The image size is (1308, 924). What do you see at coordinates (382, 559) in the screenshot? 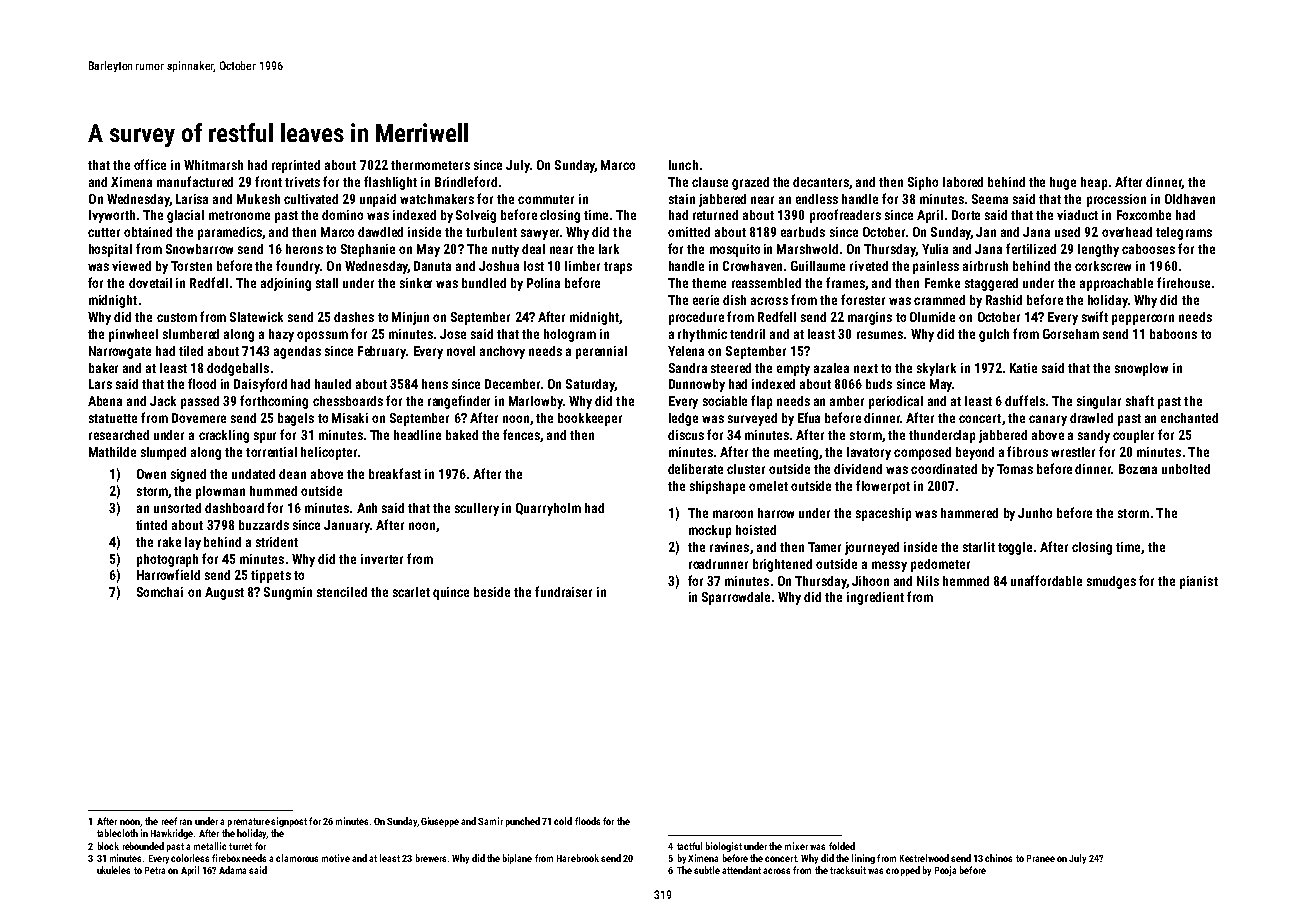
I see `inverter` at bounding box center [382, 559].
